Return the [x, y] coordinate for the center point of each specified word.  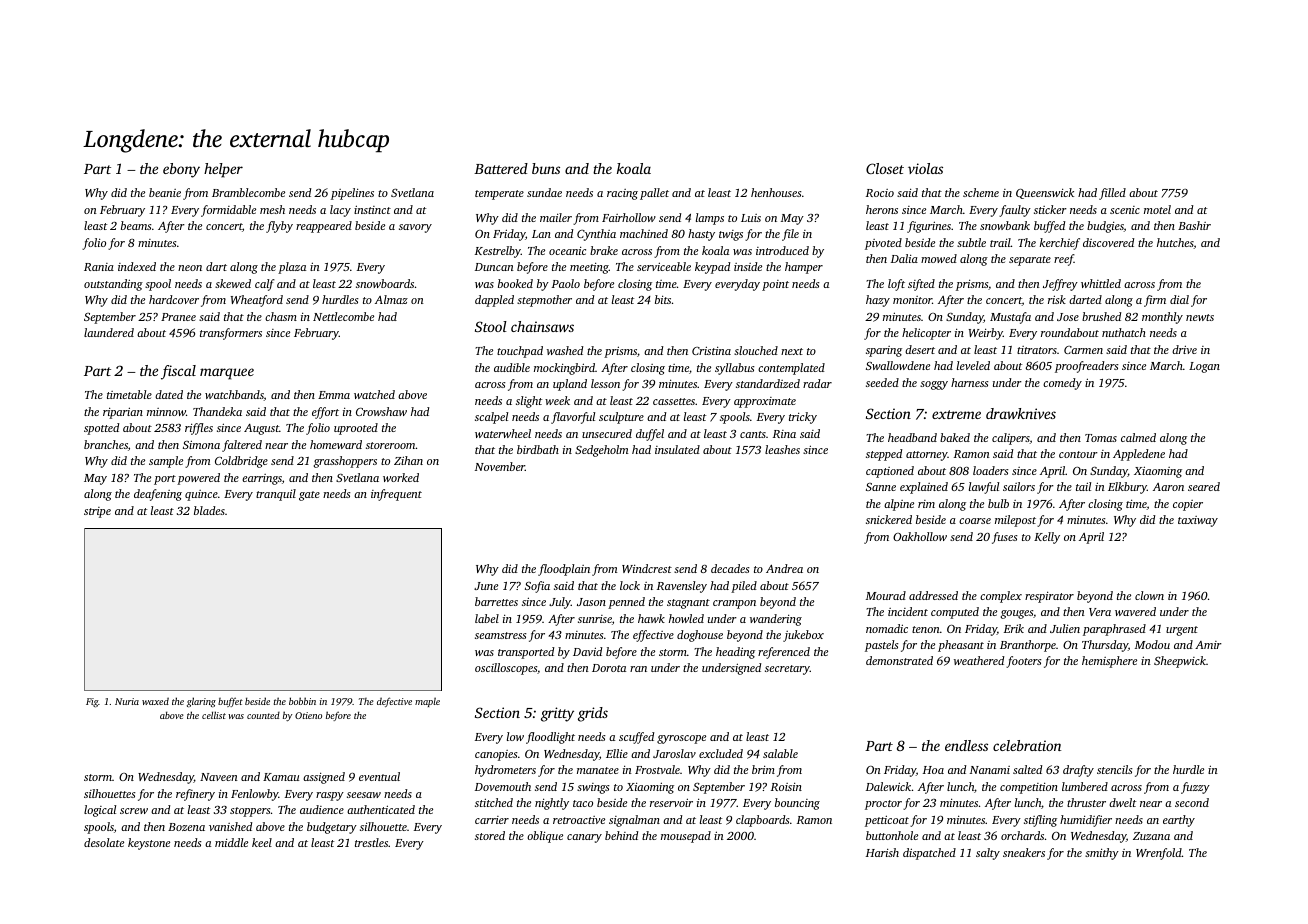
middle [231, 842]
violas [925, 168]
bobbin [302, 701]
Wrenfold [1159, 854]
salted [1027, 769]
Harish [882, 852]
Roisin [786, 786]
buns [546, 168]
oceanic [567, 250]
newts [1200, 317]
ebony [181, 170]
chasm [281, 316]
